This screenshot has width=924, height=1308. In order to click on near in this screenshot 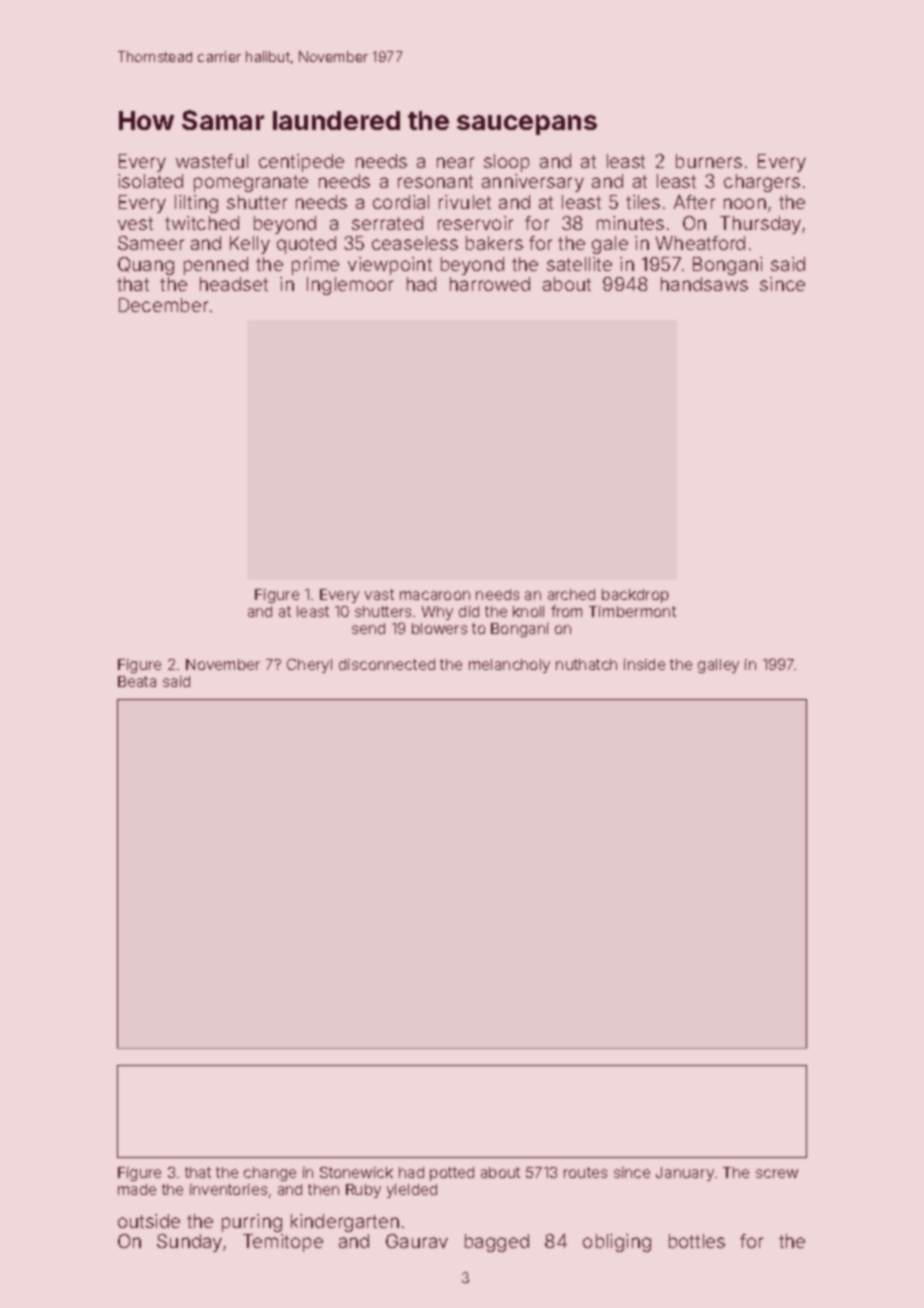, I will do `click(455, 162)`.
